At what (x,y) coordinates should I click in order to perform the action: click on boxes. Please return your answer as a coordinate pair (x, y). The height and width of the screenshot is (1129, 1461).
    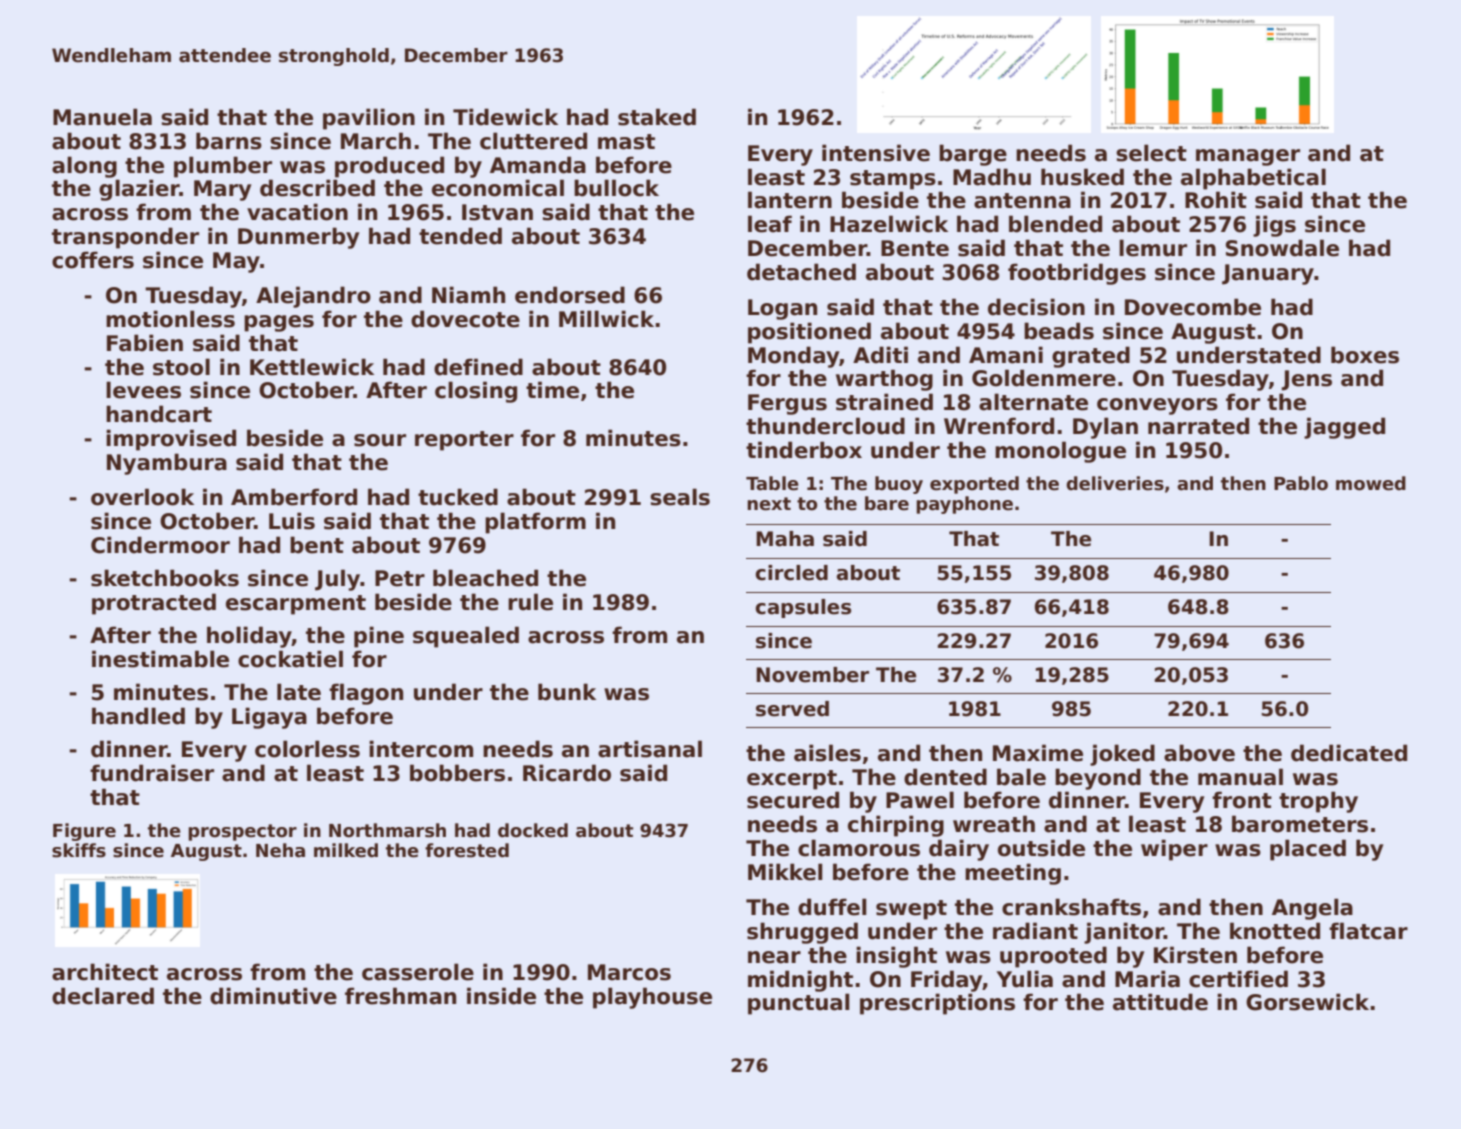
    Looking at the image, I should click on (1365, 355).
